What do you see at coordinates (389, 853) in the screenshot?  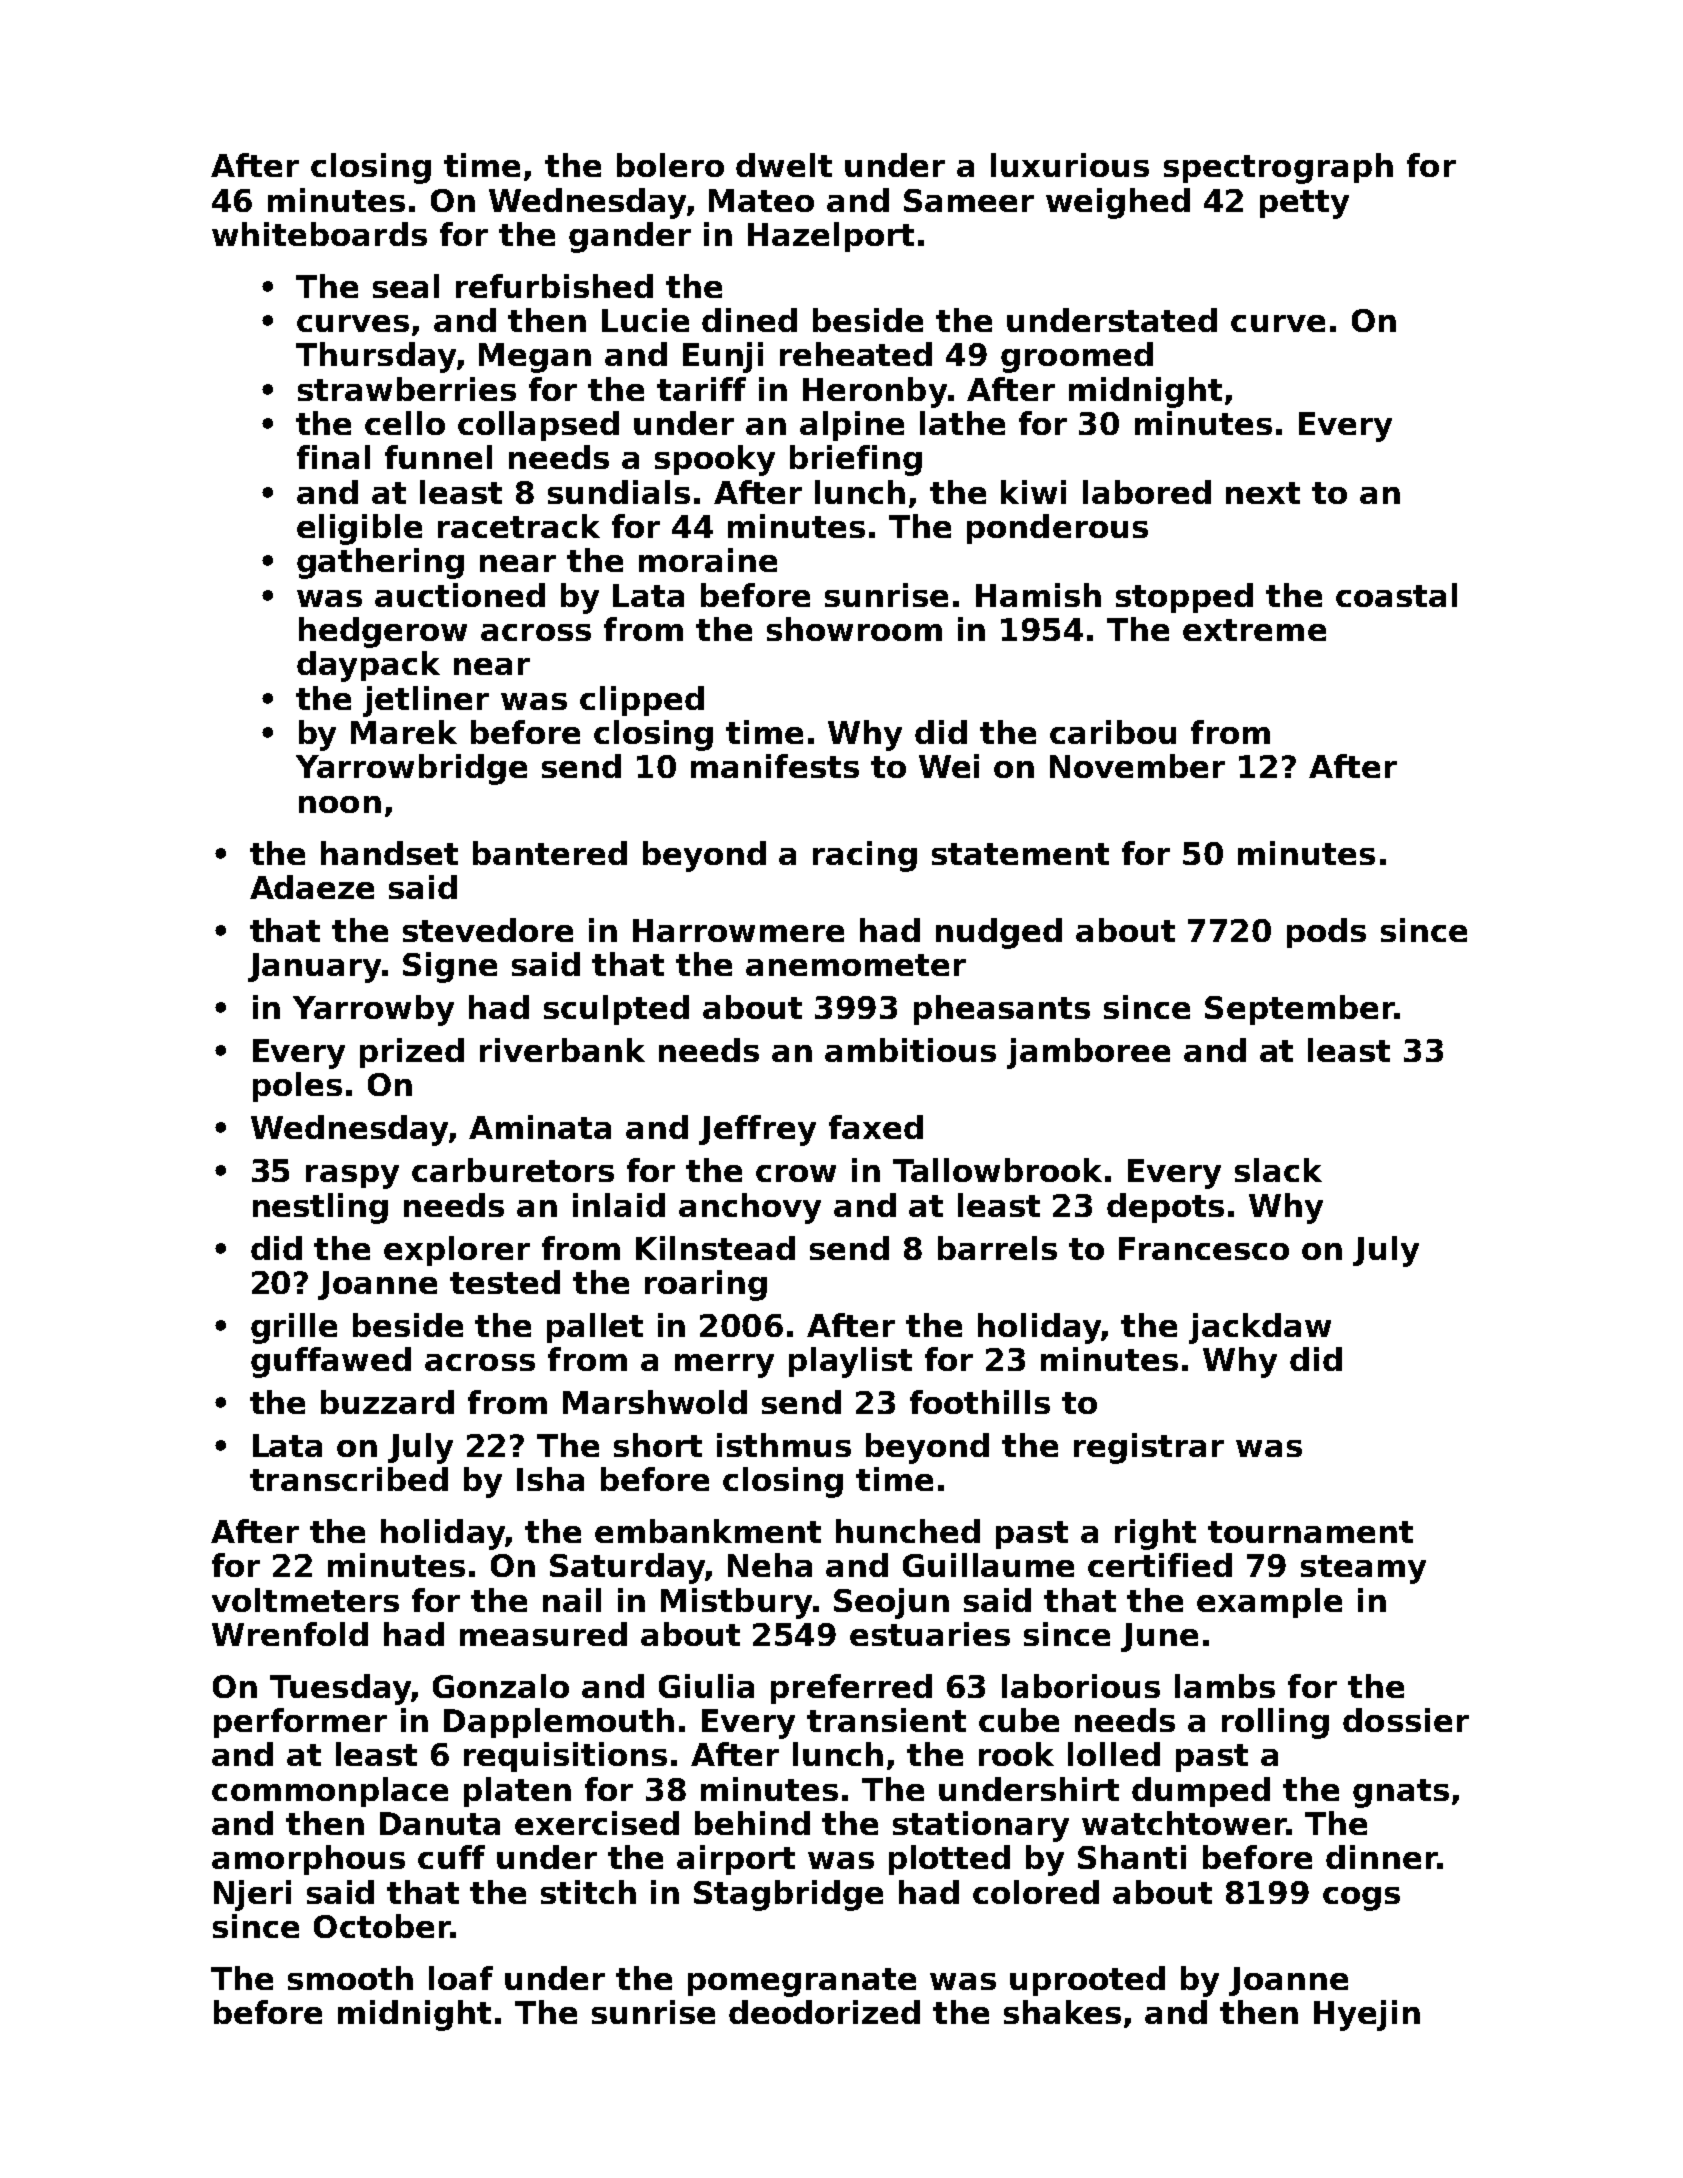 I see `handset` at bounding box center [389, 853].
